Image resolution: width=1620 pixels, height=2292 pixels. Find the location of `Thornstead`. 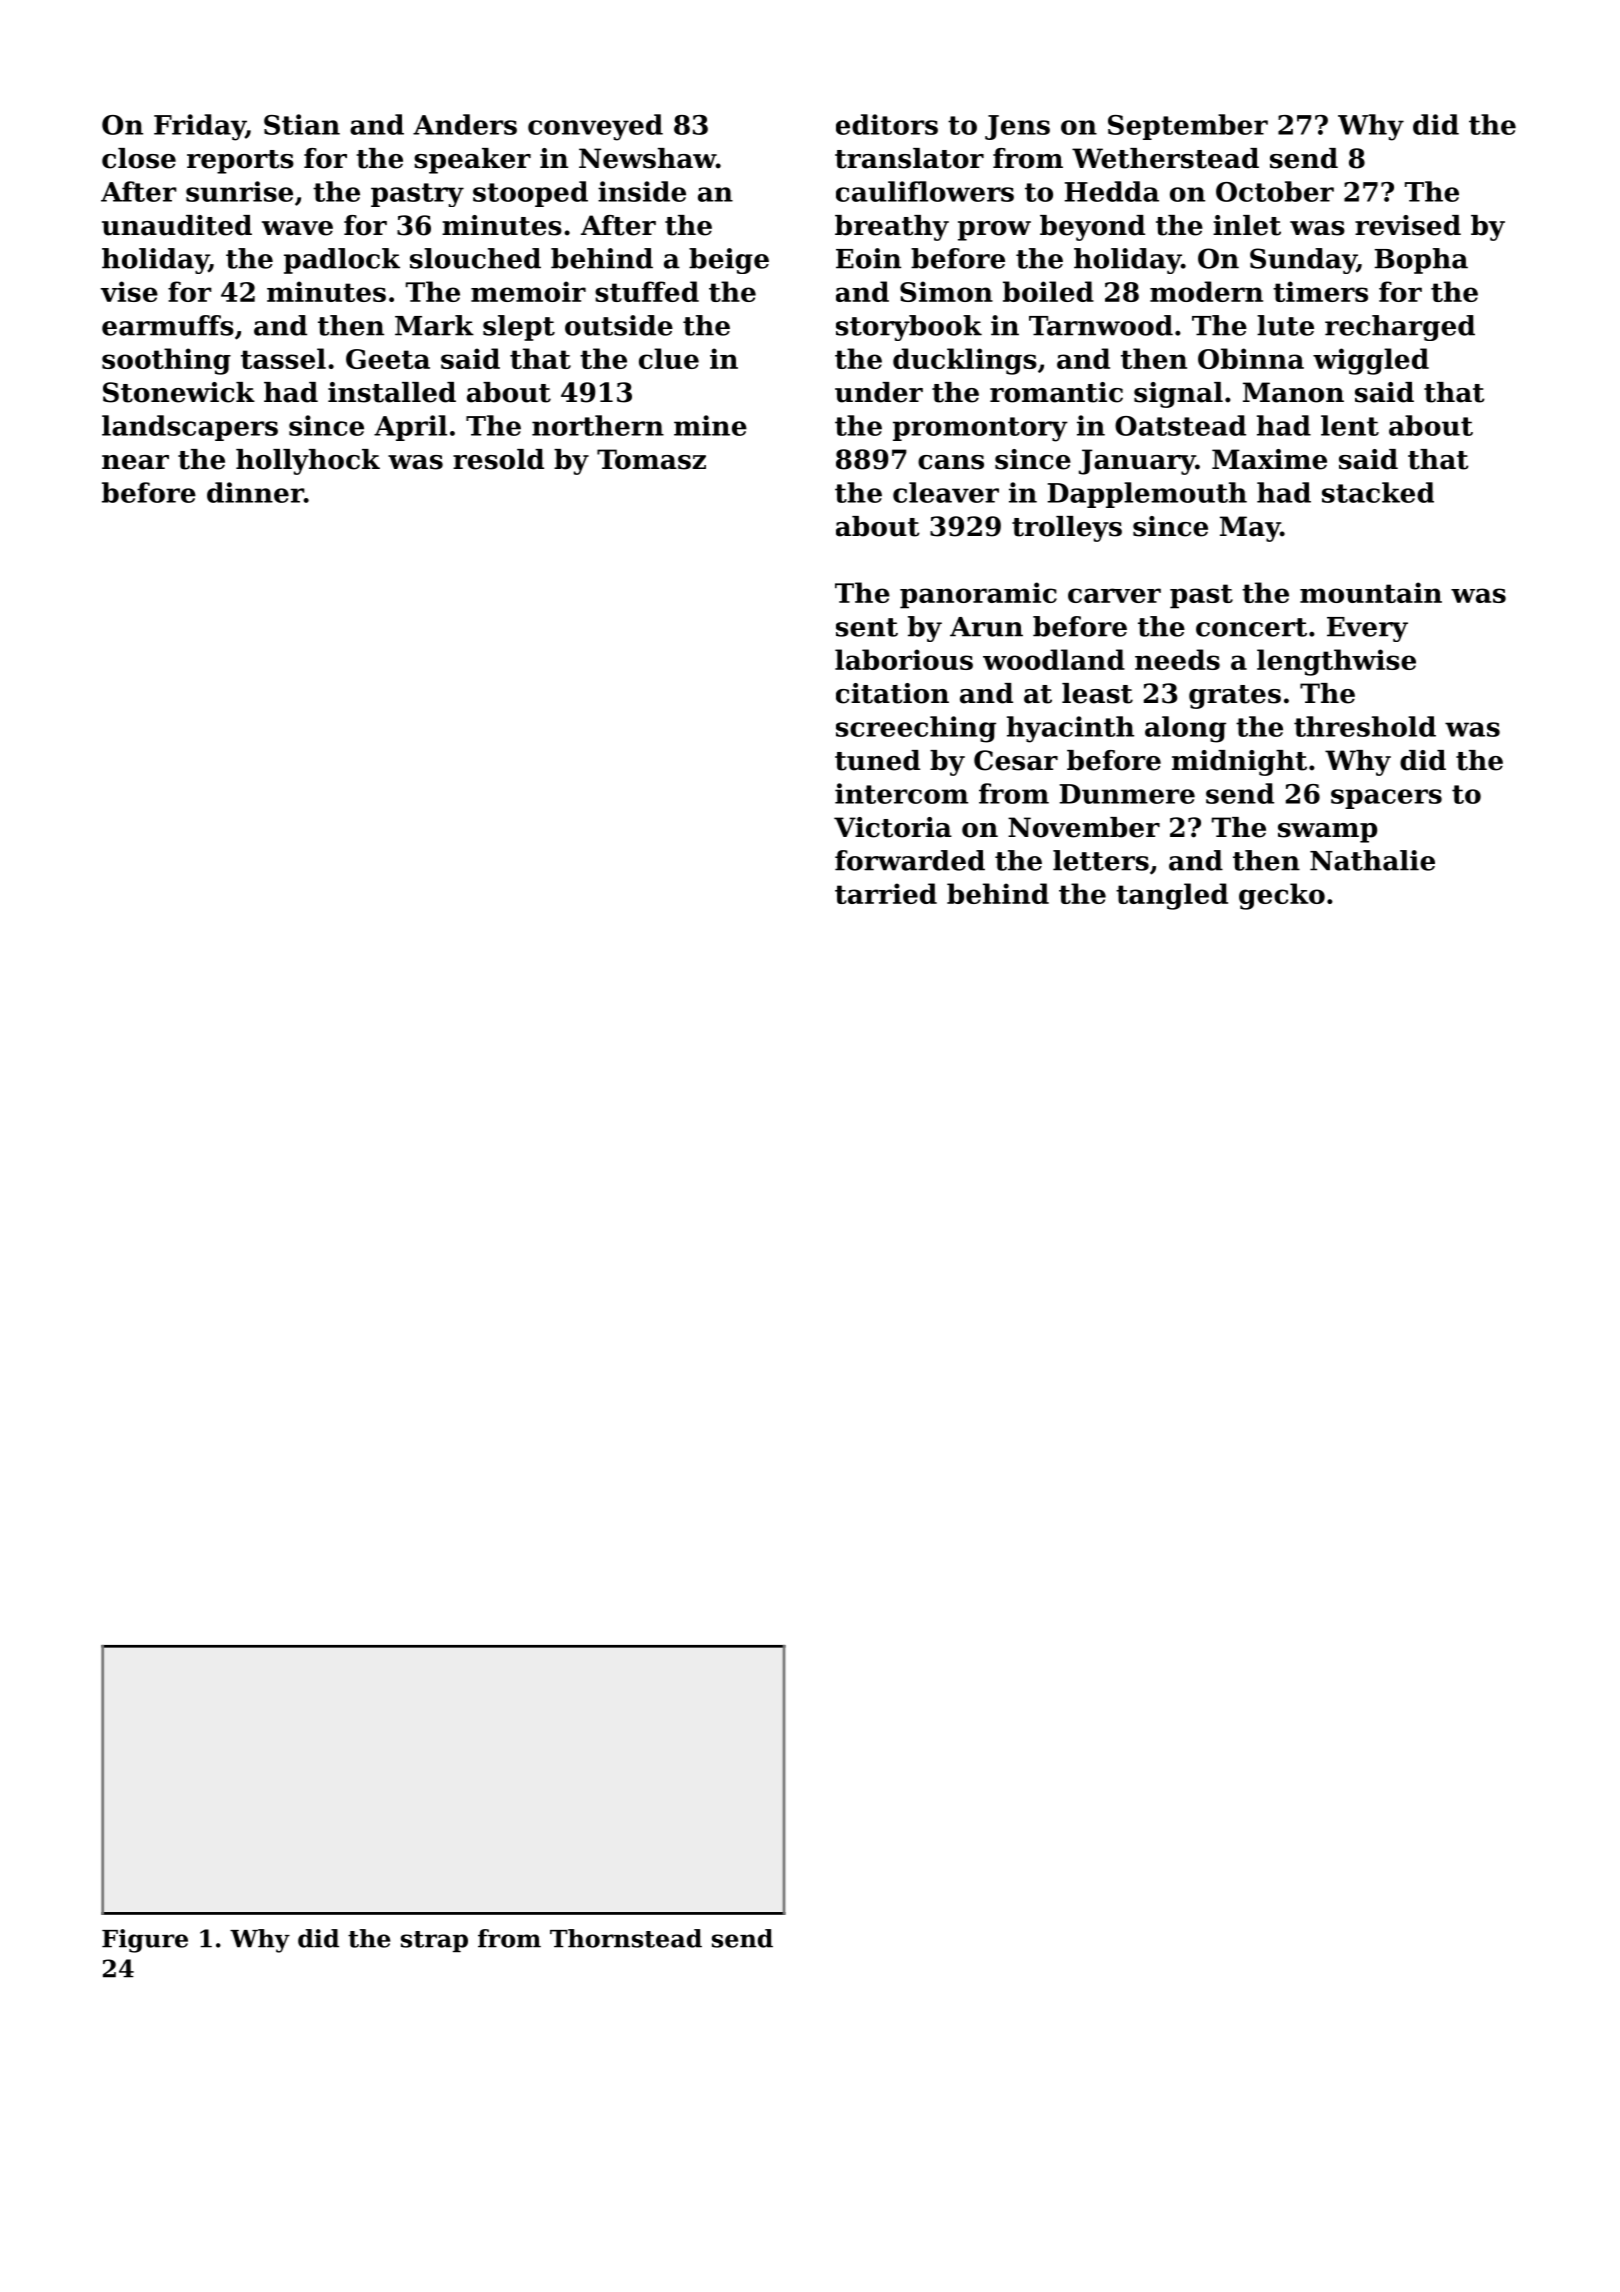

Thornstead is located at coordinates (626, 1938).
